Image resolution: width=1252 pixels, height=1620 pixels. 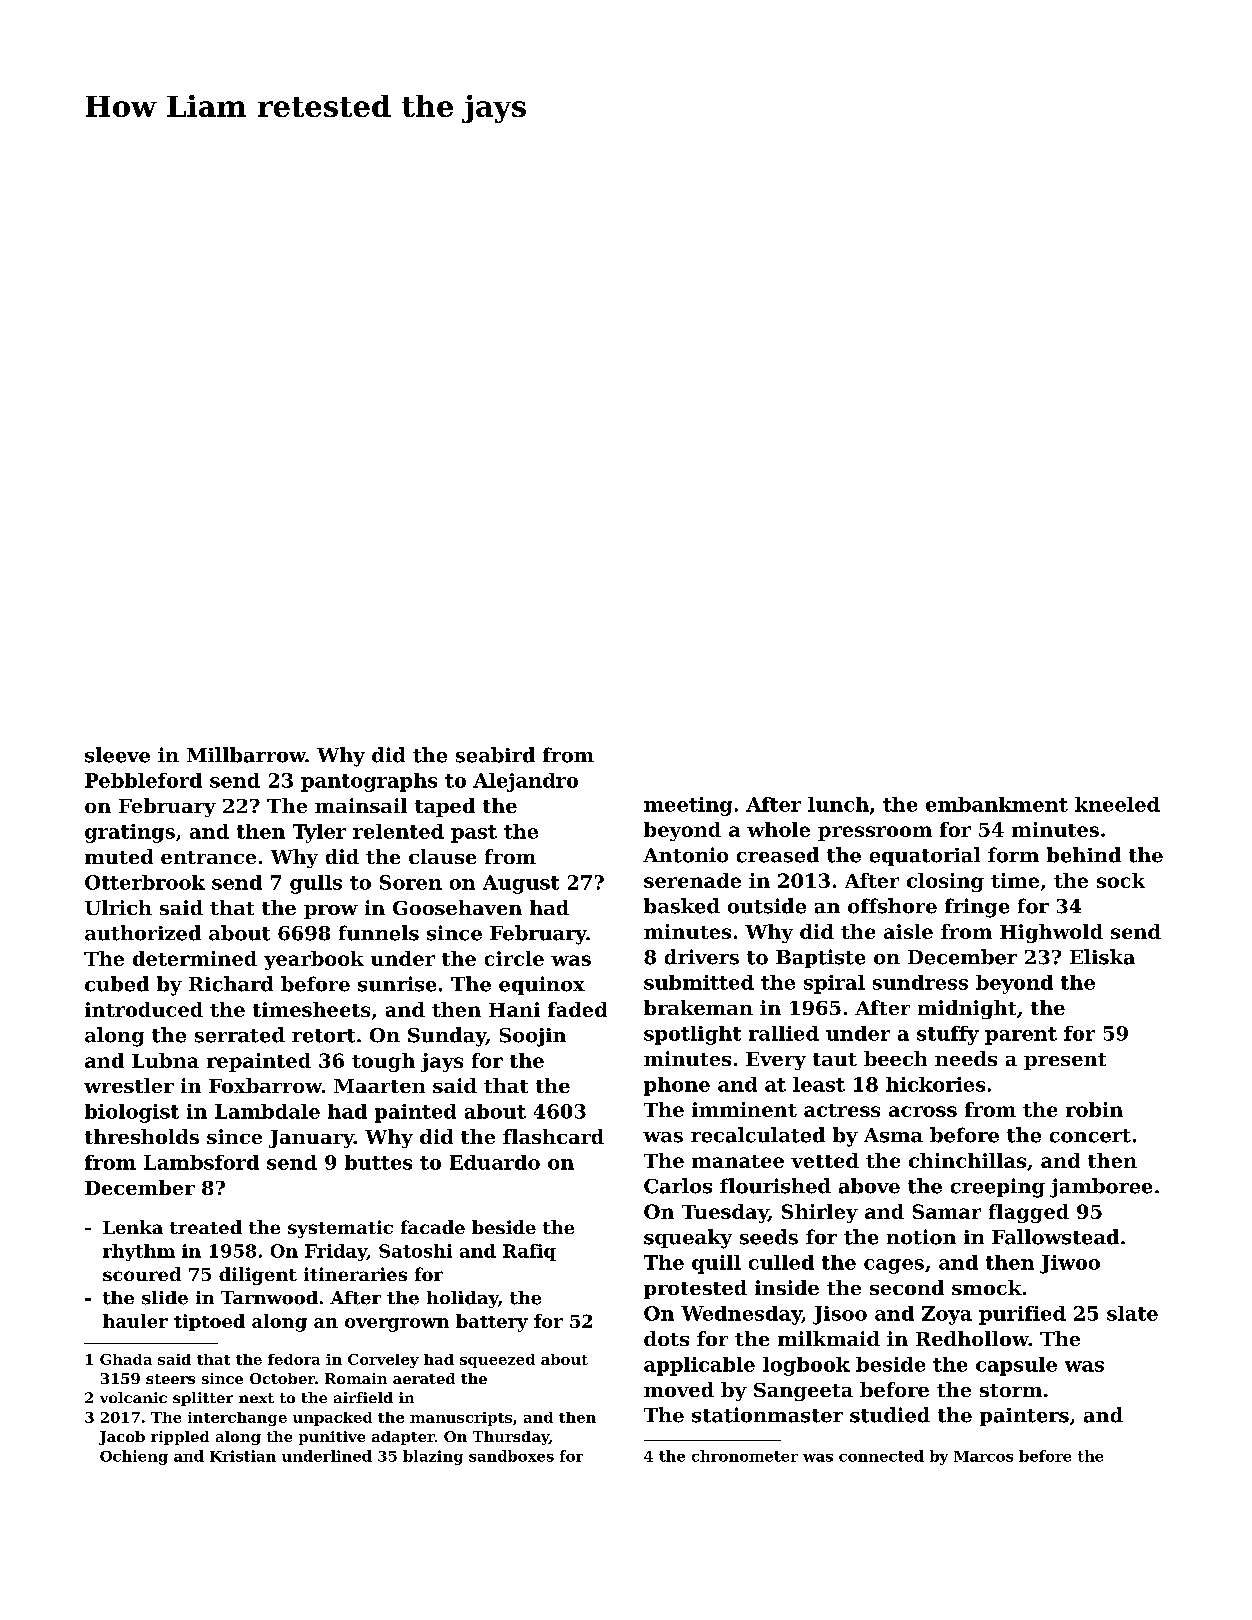 I want to click on Jacob, so click(x=122, y=1438).
